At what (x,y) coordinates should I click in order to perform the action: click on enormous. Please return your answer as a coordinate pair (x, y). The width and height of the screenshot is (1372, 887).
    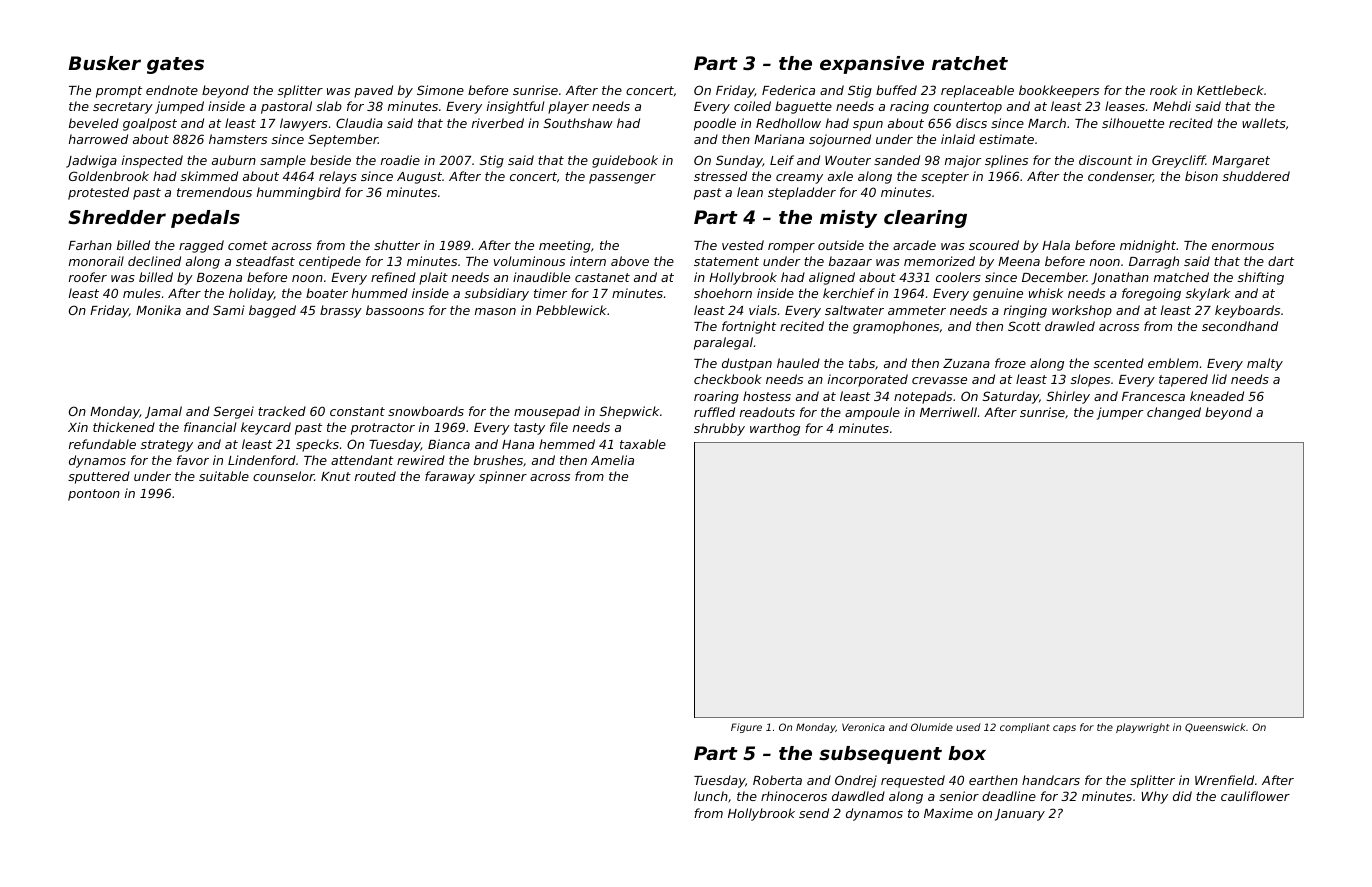
    Looking at the image, I should click on (1243, 246).
